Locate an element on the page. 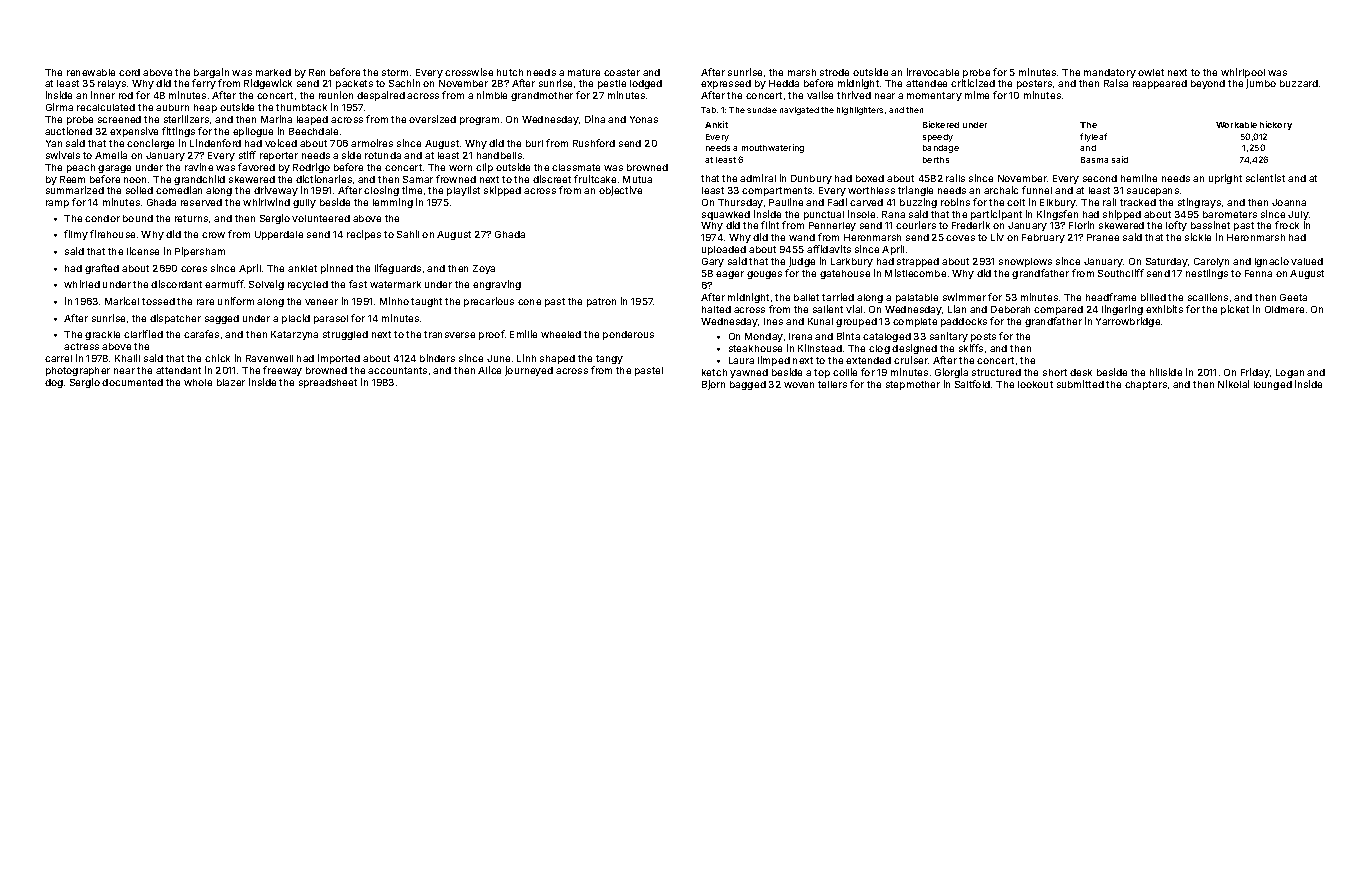 This image has width=1372, height=887. ballet is located at coordinates (806, 297).
